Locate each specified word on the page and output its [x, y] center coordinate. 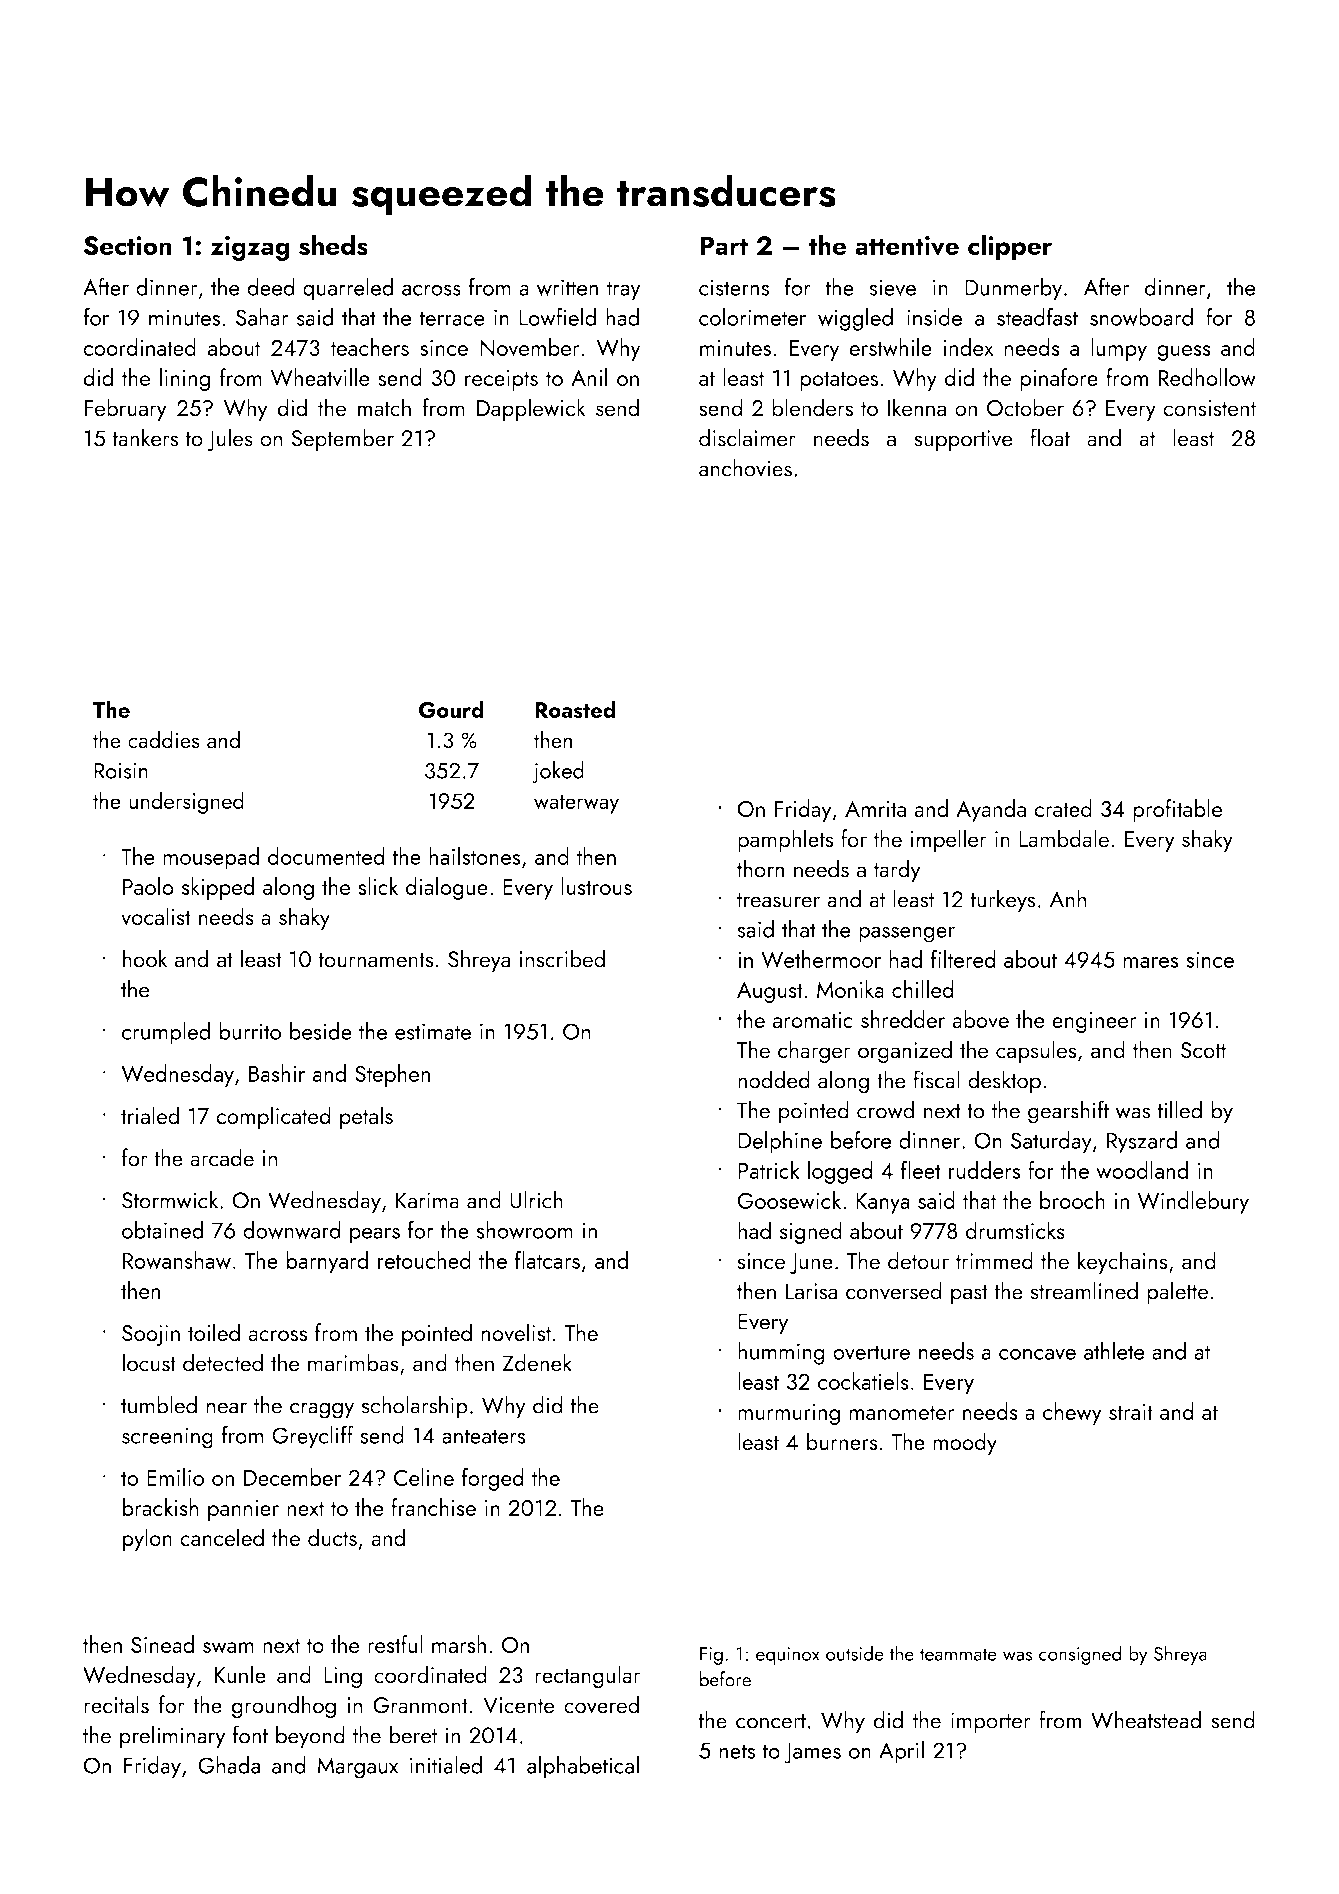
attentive [907, 246]
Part [724, 245]
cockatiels [863, 1381]
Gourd [451, 709]
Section [128, 246]
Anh [1068, 898]
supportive [964, 441]
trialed [150, 1115]
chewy [1072, 1413]
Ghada [229, 1765]
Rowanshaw [177, 1260]
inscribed [562, 958]
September [342, 440]
